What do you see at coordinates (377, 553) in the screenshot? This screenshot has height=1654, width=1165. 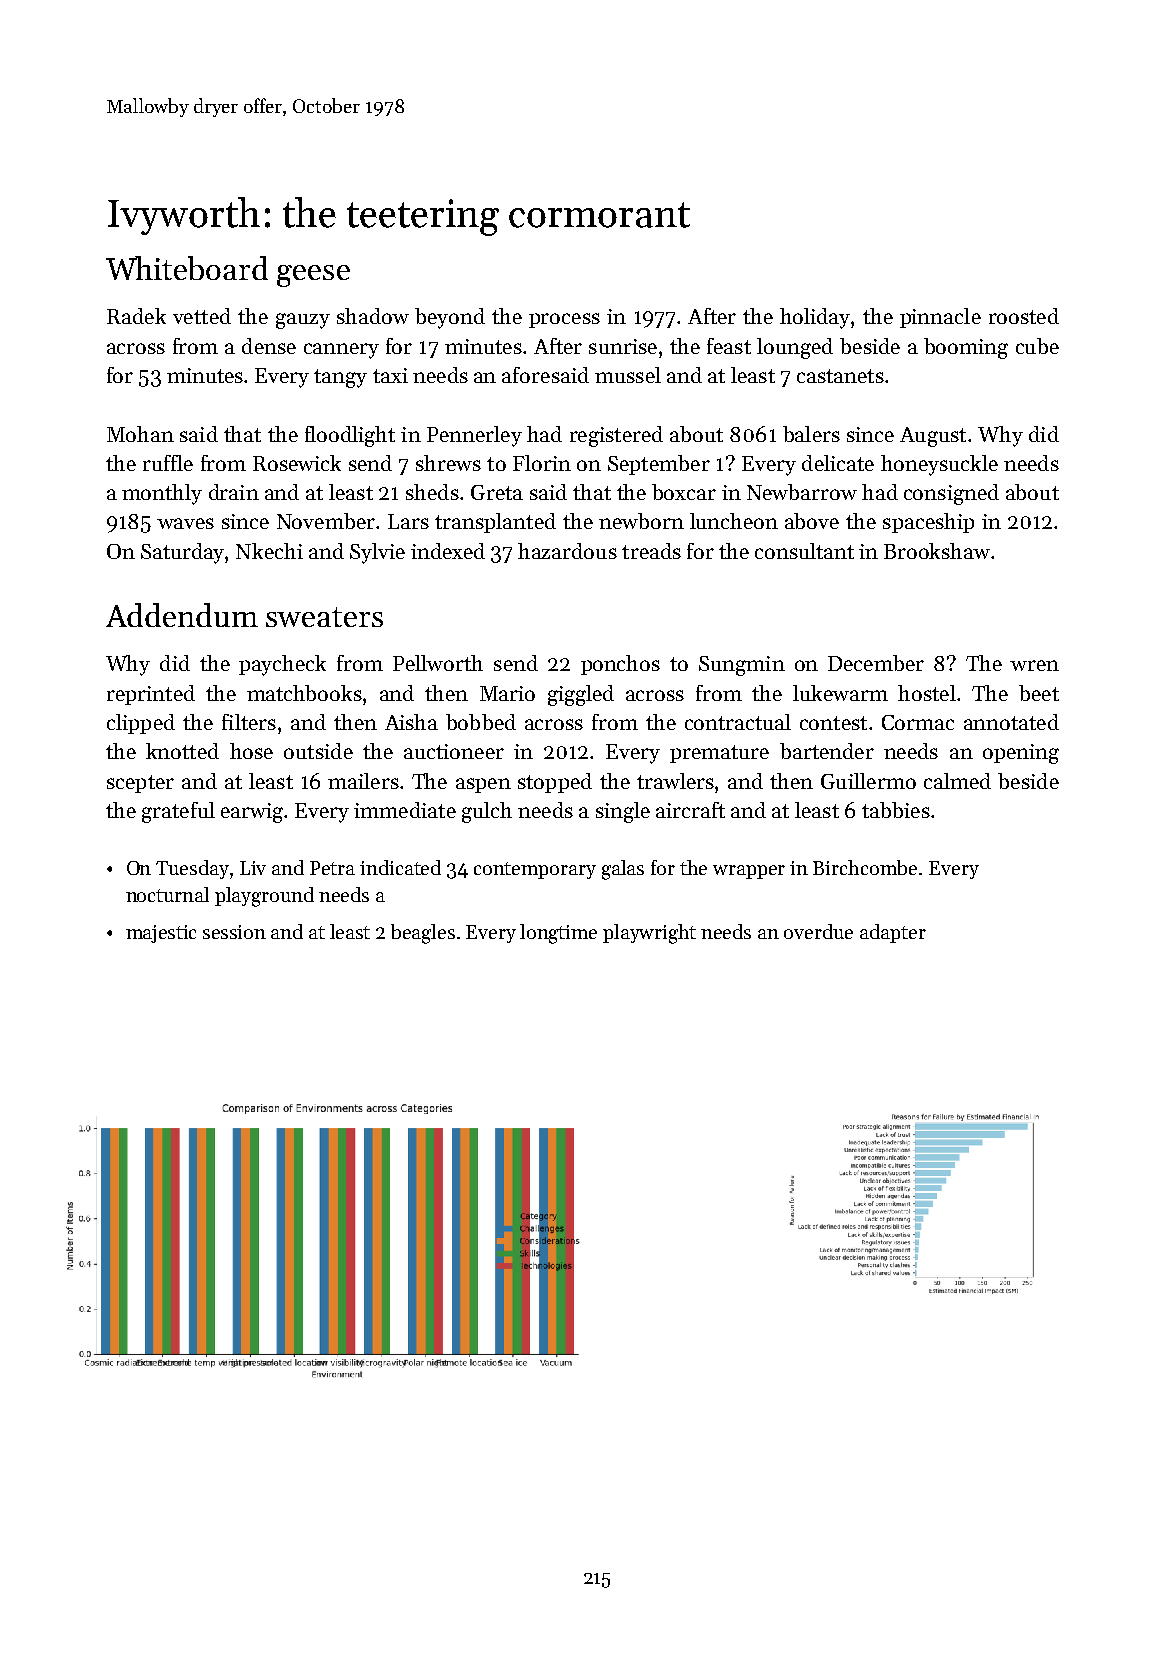 I see `Sylvie` at bounding box center [377, 553].
